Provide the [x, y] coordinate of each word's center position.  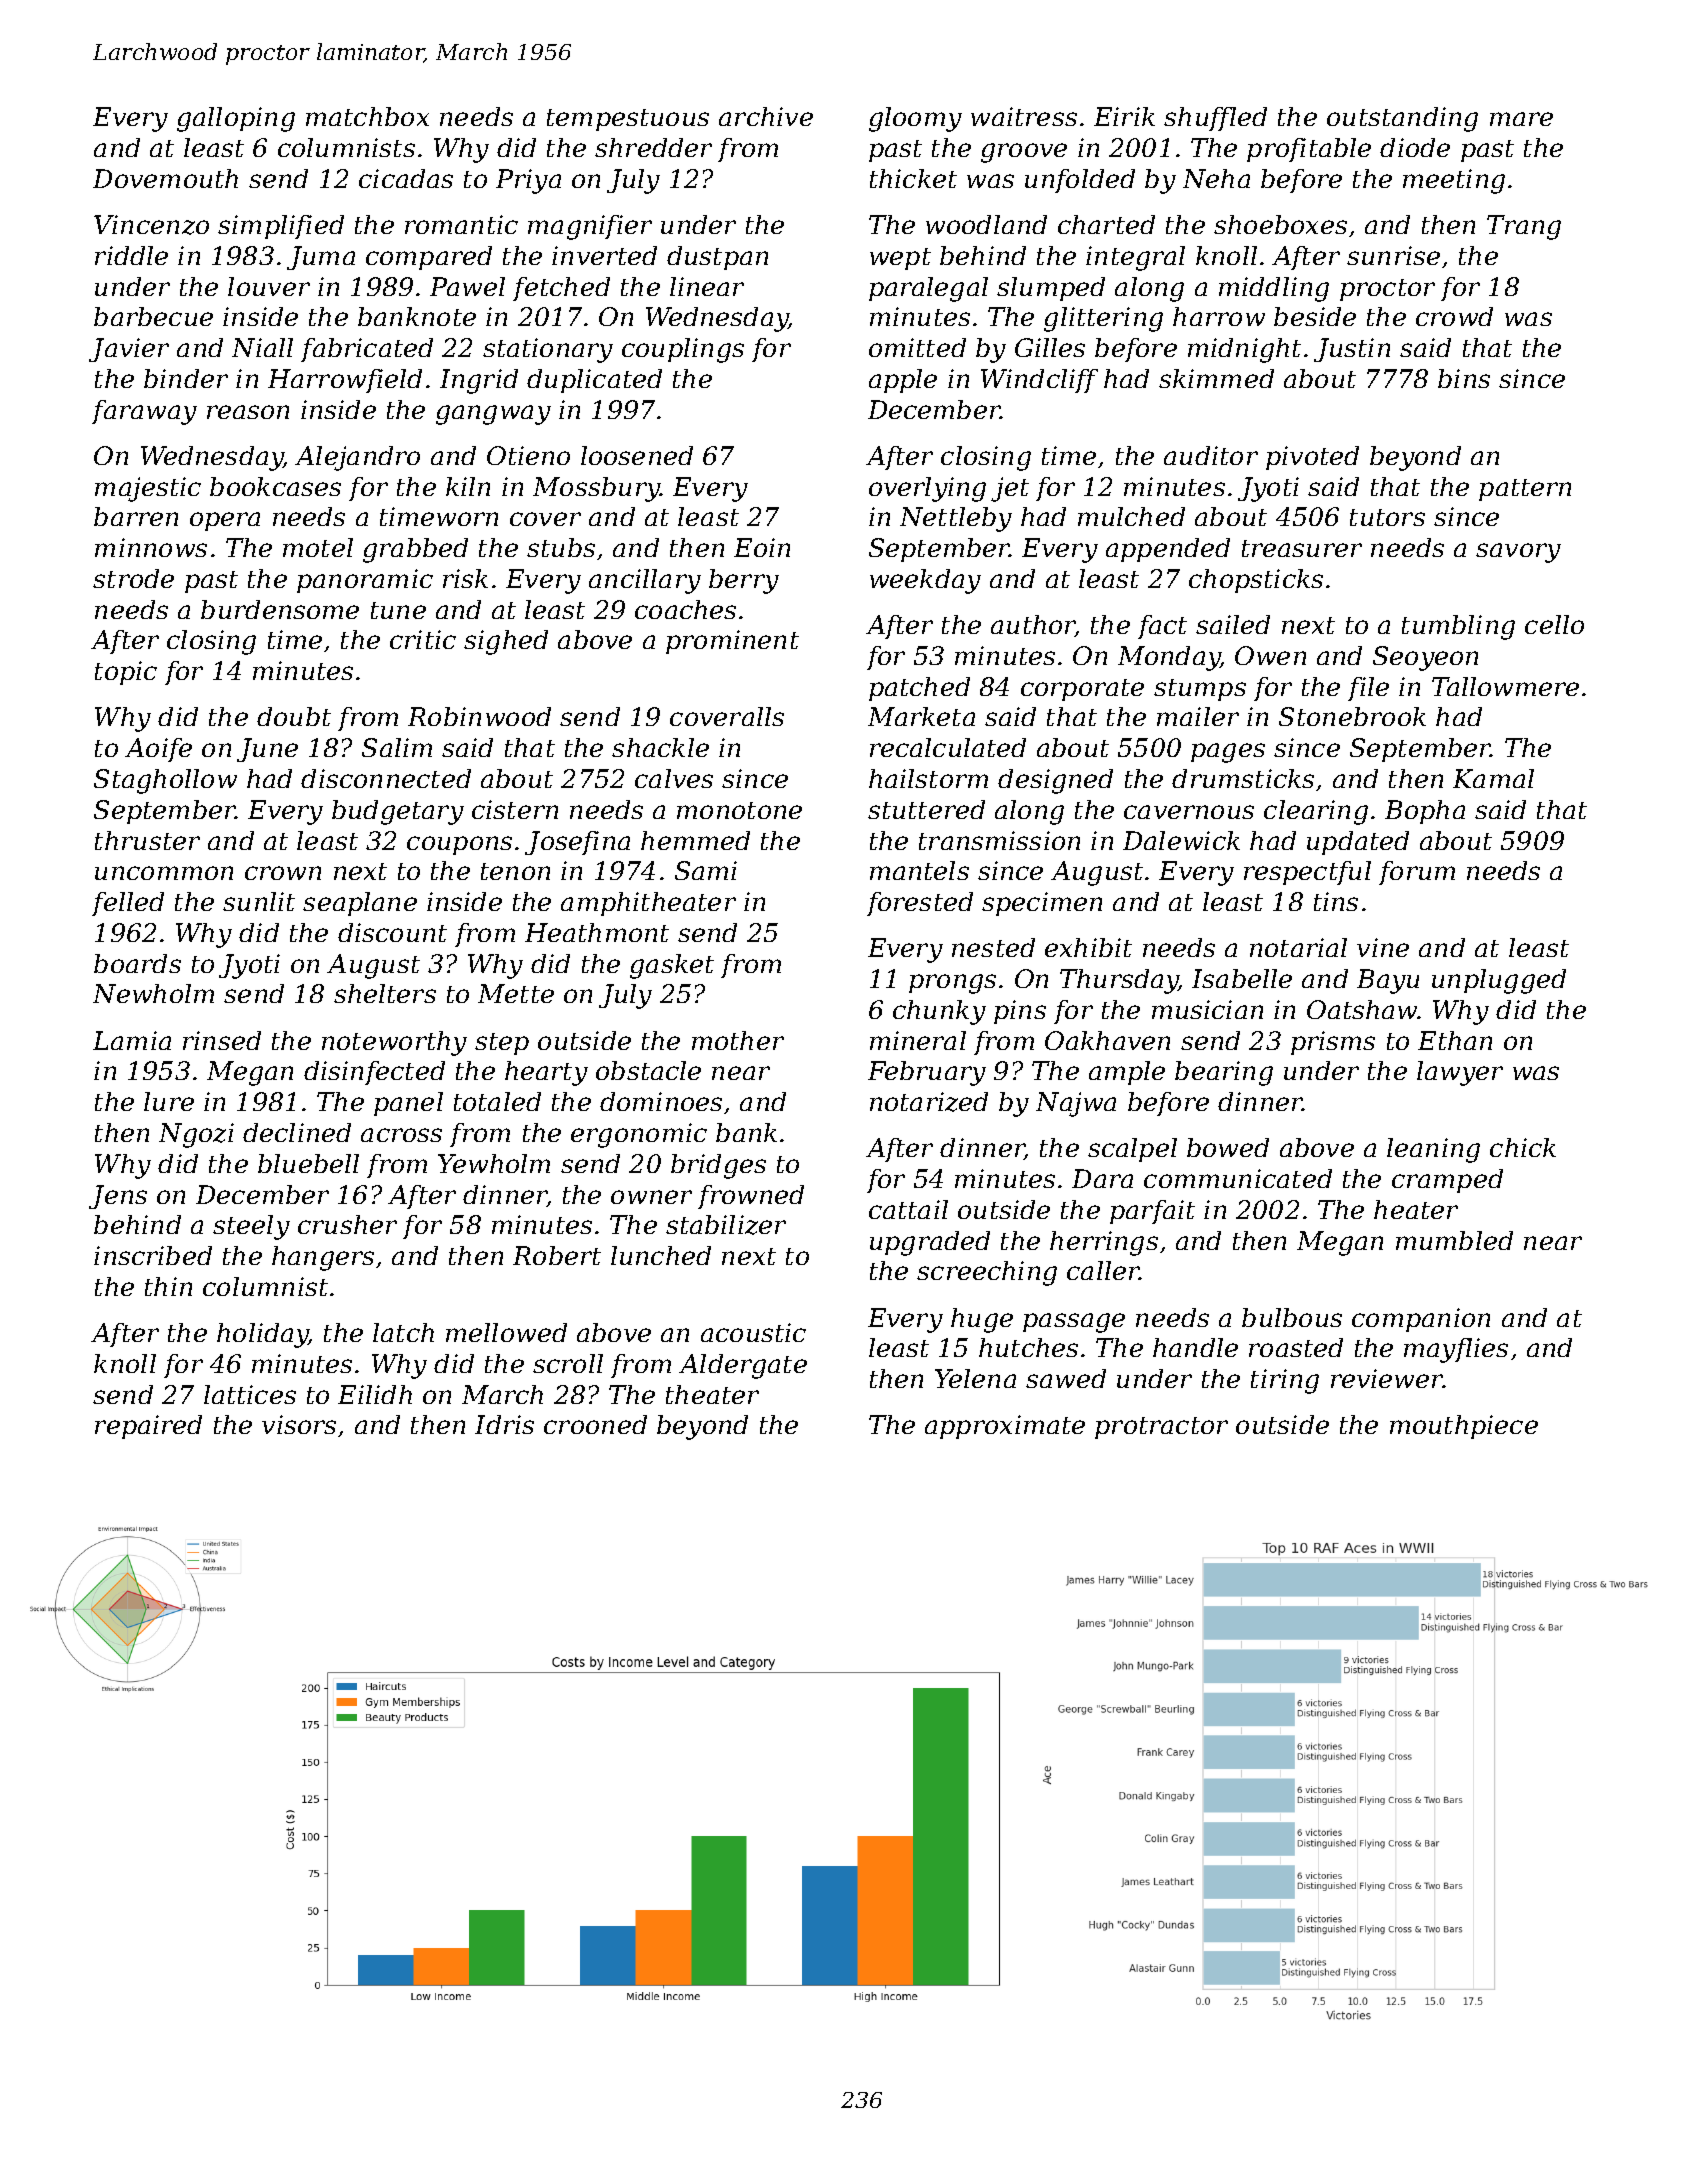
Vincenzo [151, 225]
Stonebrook [1352, 716]
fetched [561, 289]
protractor [1161, 1428]
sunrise [1393, 255]
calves [674, 778]
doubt [294, 716]
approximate [1005, 1427]
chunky [939, 1012]
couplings [683, 350]
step [502, 1044]
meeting [1454, 181]
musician [1207, 1009]
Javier [129, 350]
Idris [504, 1424]
